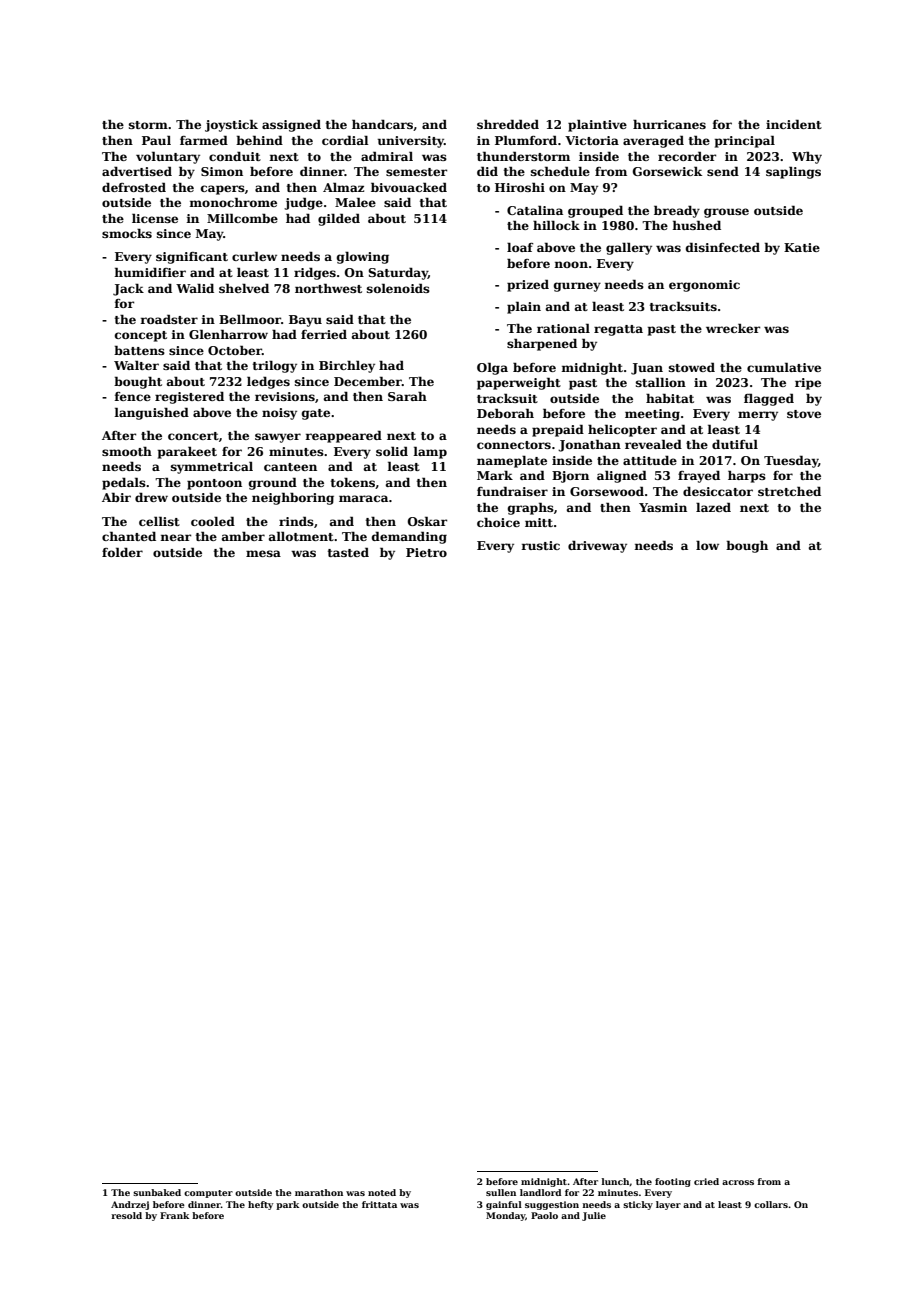 The width and height of the page is (924, 1308). What do you see at coordinates (597, 546) in the page?
I see `driveway` at bounding box center [597, 546].
